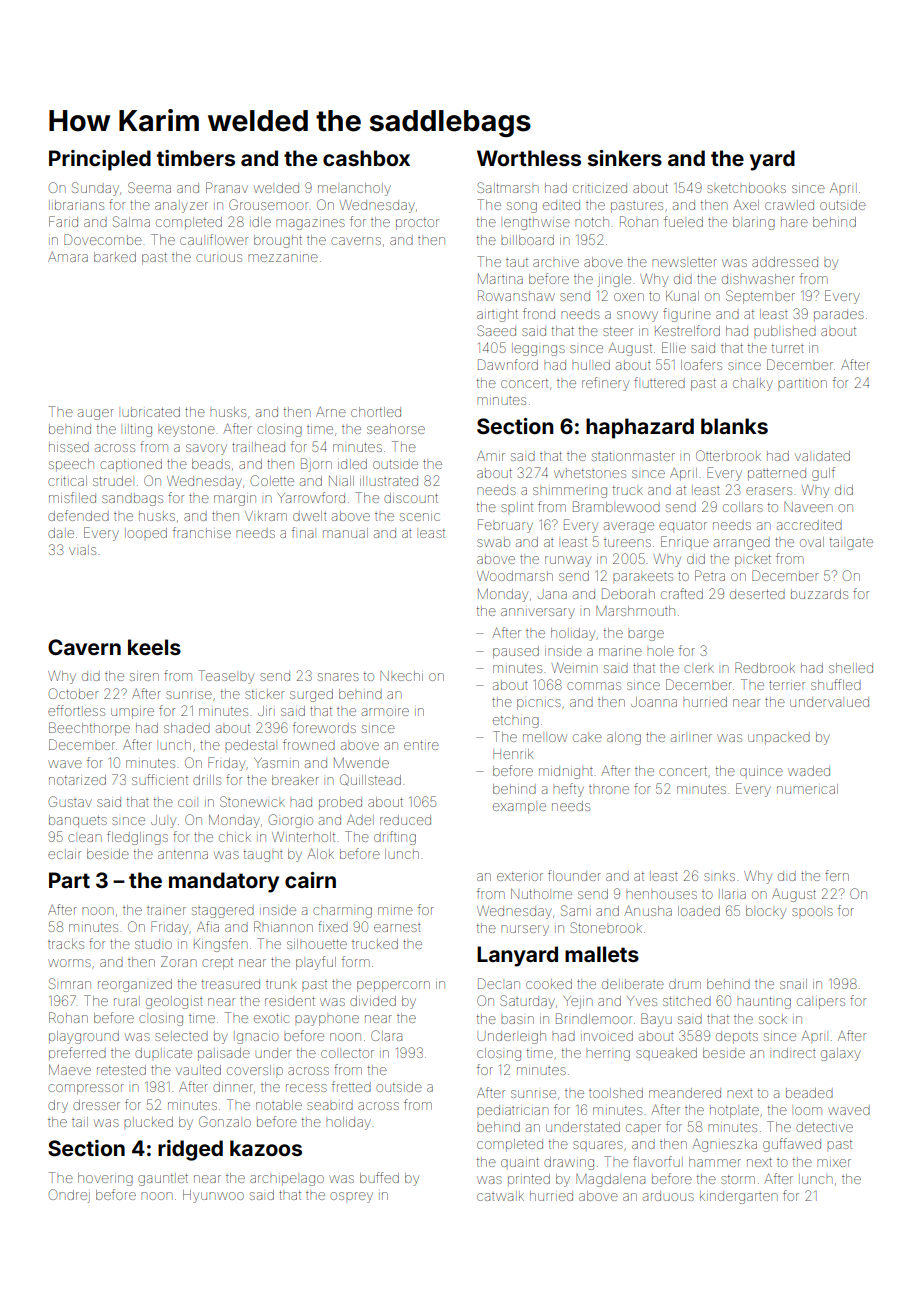 Image resolution: width=924 pixels, height=1308 pixels. What do you see at coordinates (500, 1197) in the image?
I see `catwalk` at bounding box center [500, 1197].
